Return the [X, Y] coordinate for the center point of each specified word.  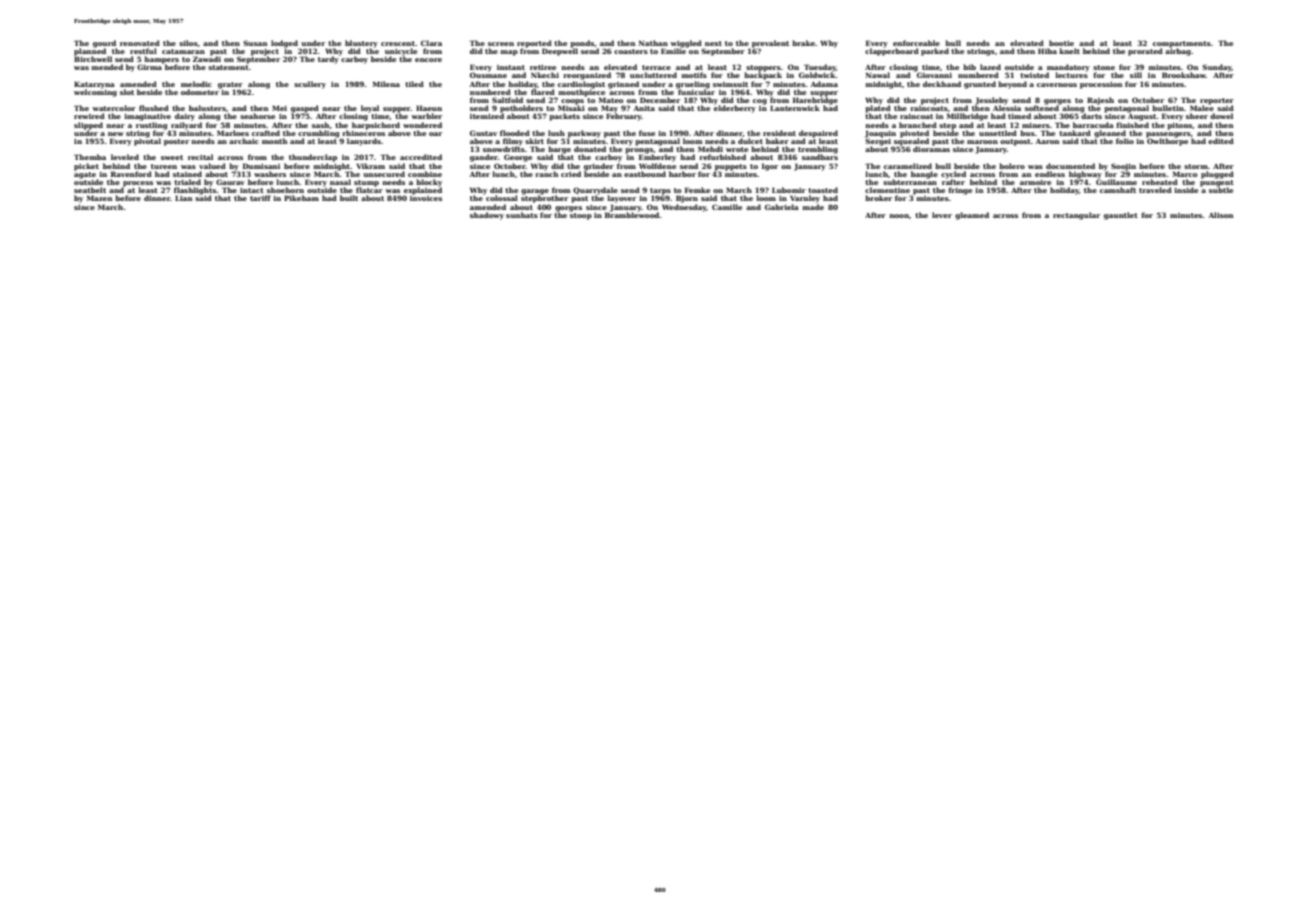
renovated [140, 43]
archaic [244, 141]
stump [366, 183]
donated [590, 149]
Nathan [653, 43]
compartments [1182, 44]
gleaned [1110, 134]
